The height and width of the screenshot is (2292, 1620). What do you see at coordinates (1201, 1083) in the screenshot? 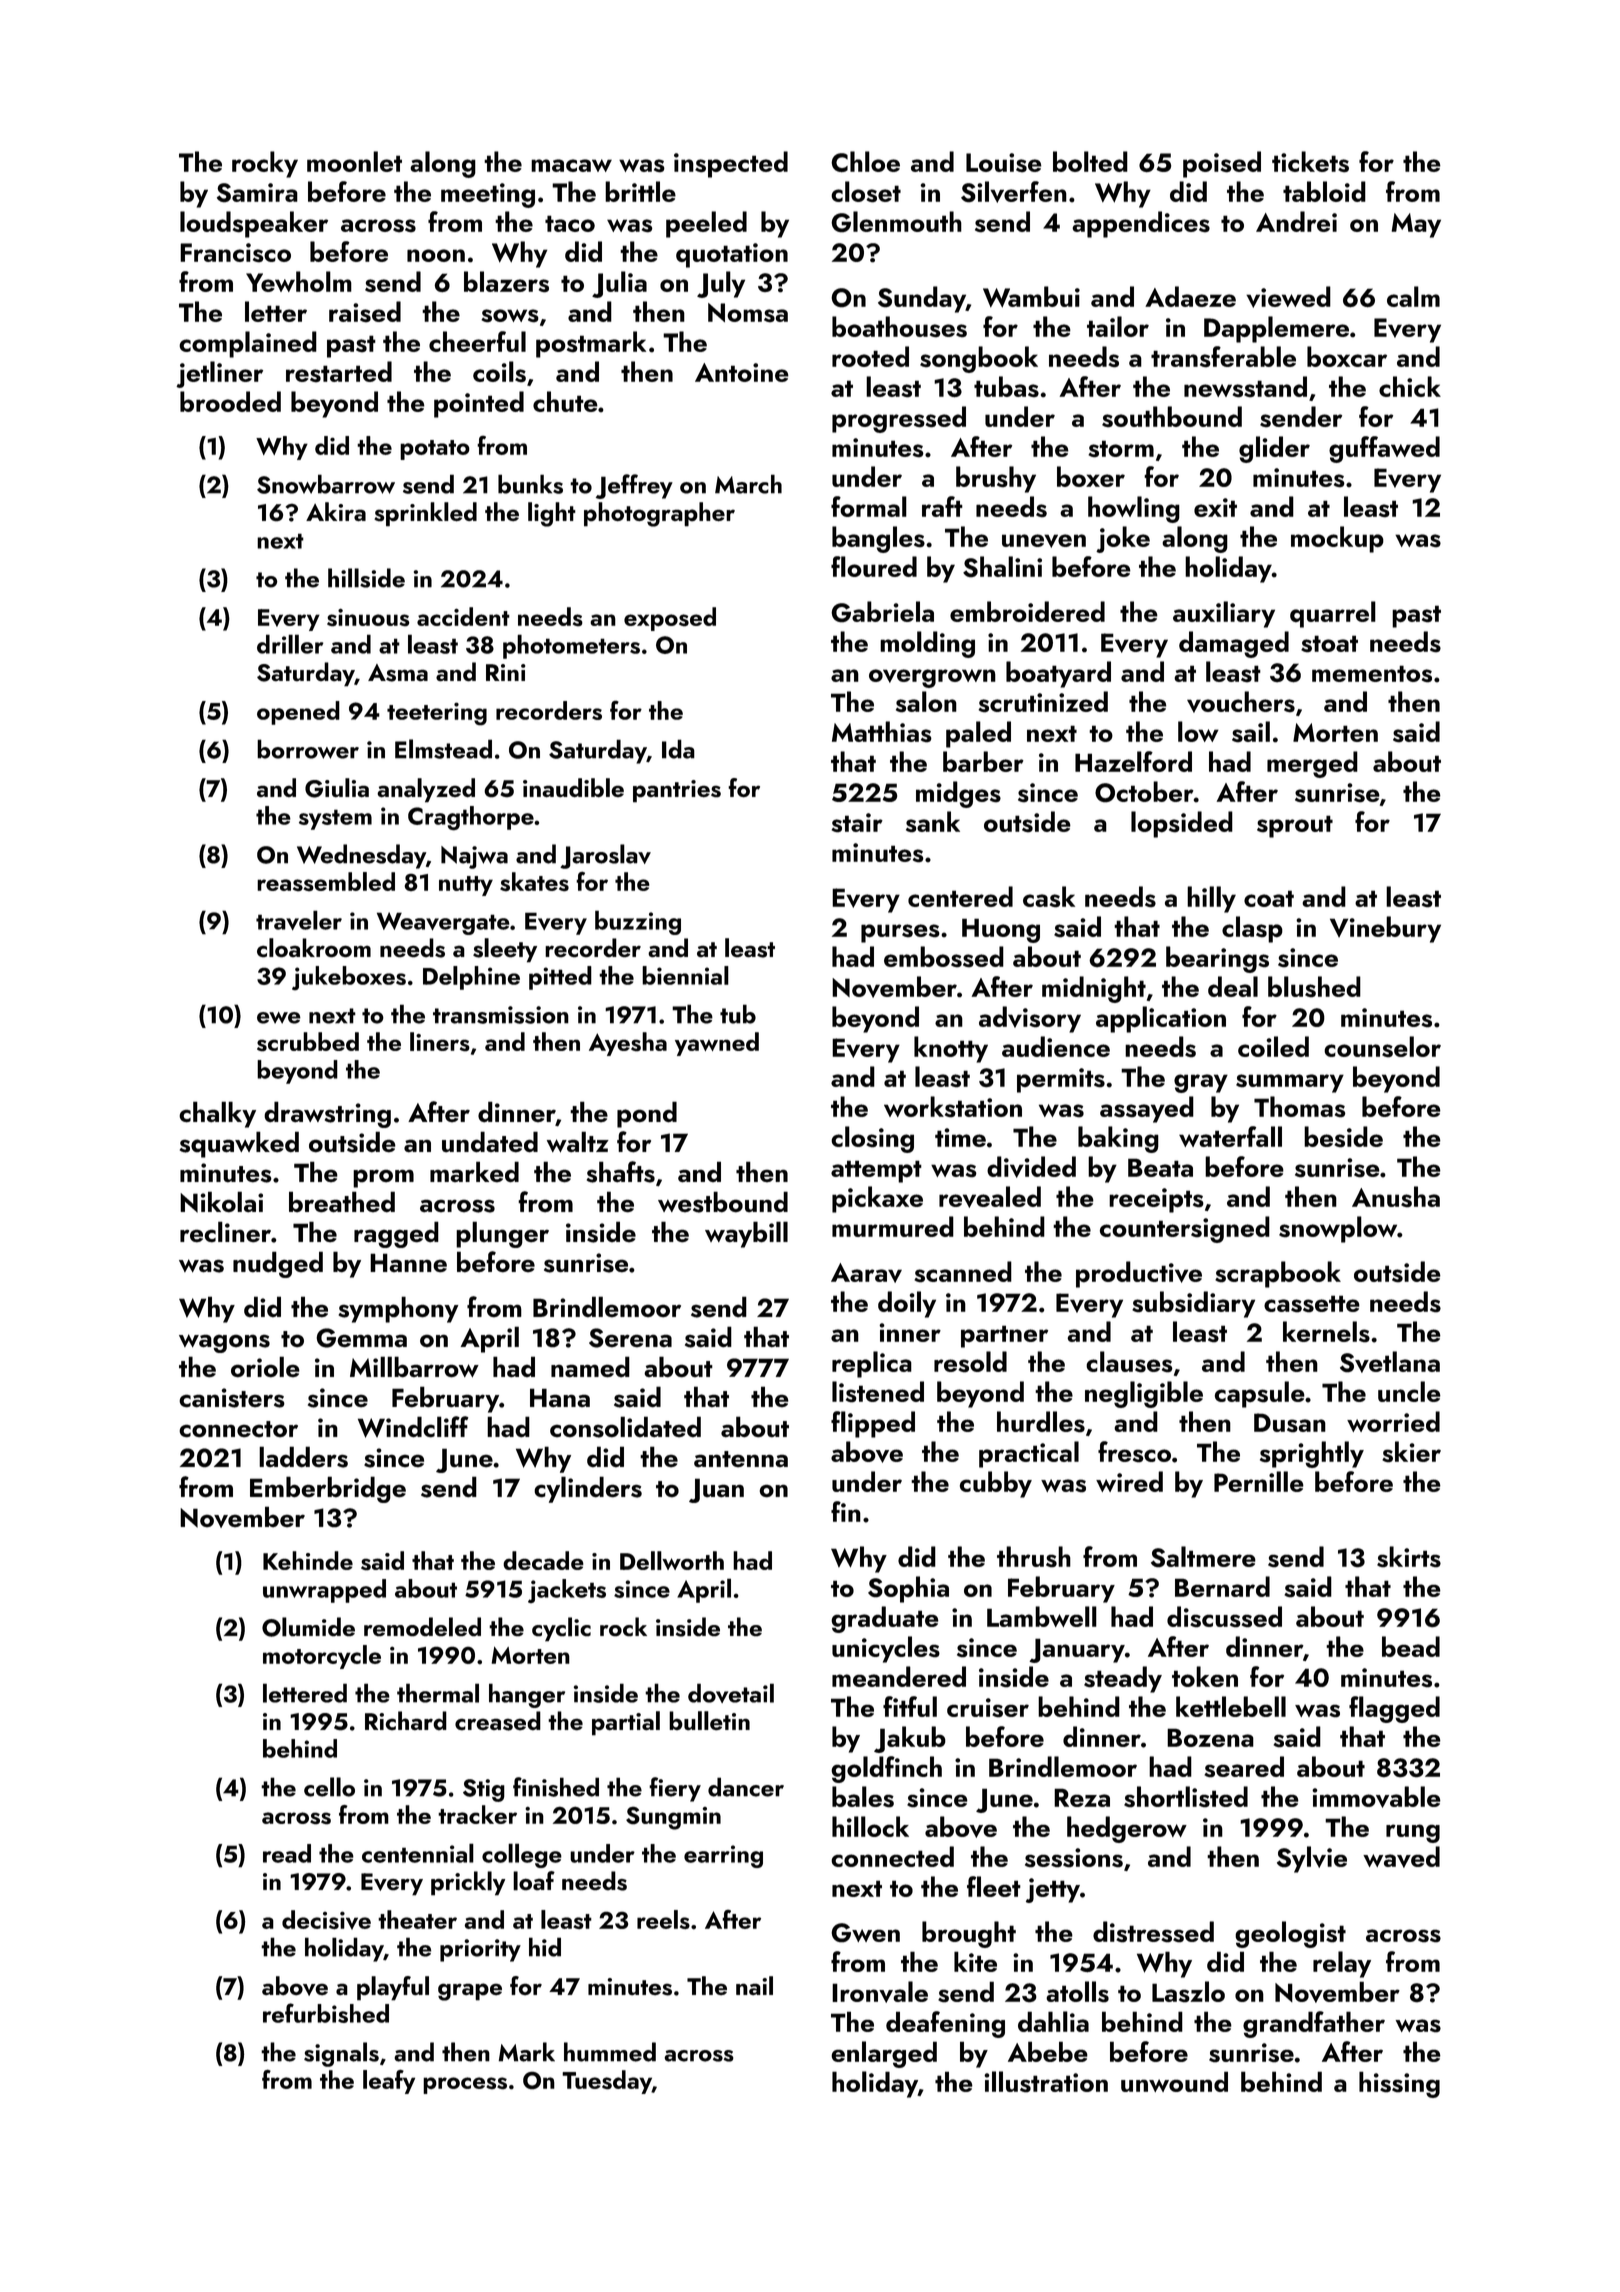
I see `gray` at bounding box center [1201, 1083].
